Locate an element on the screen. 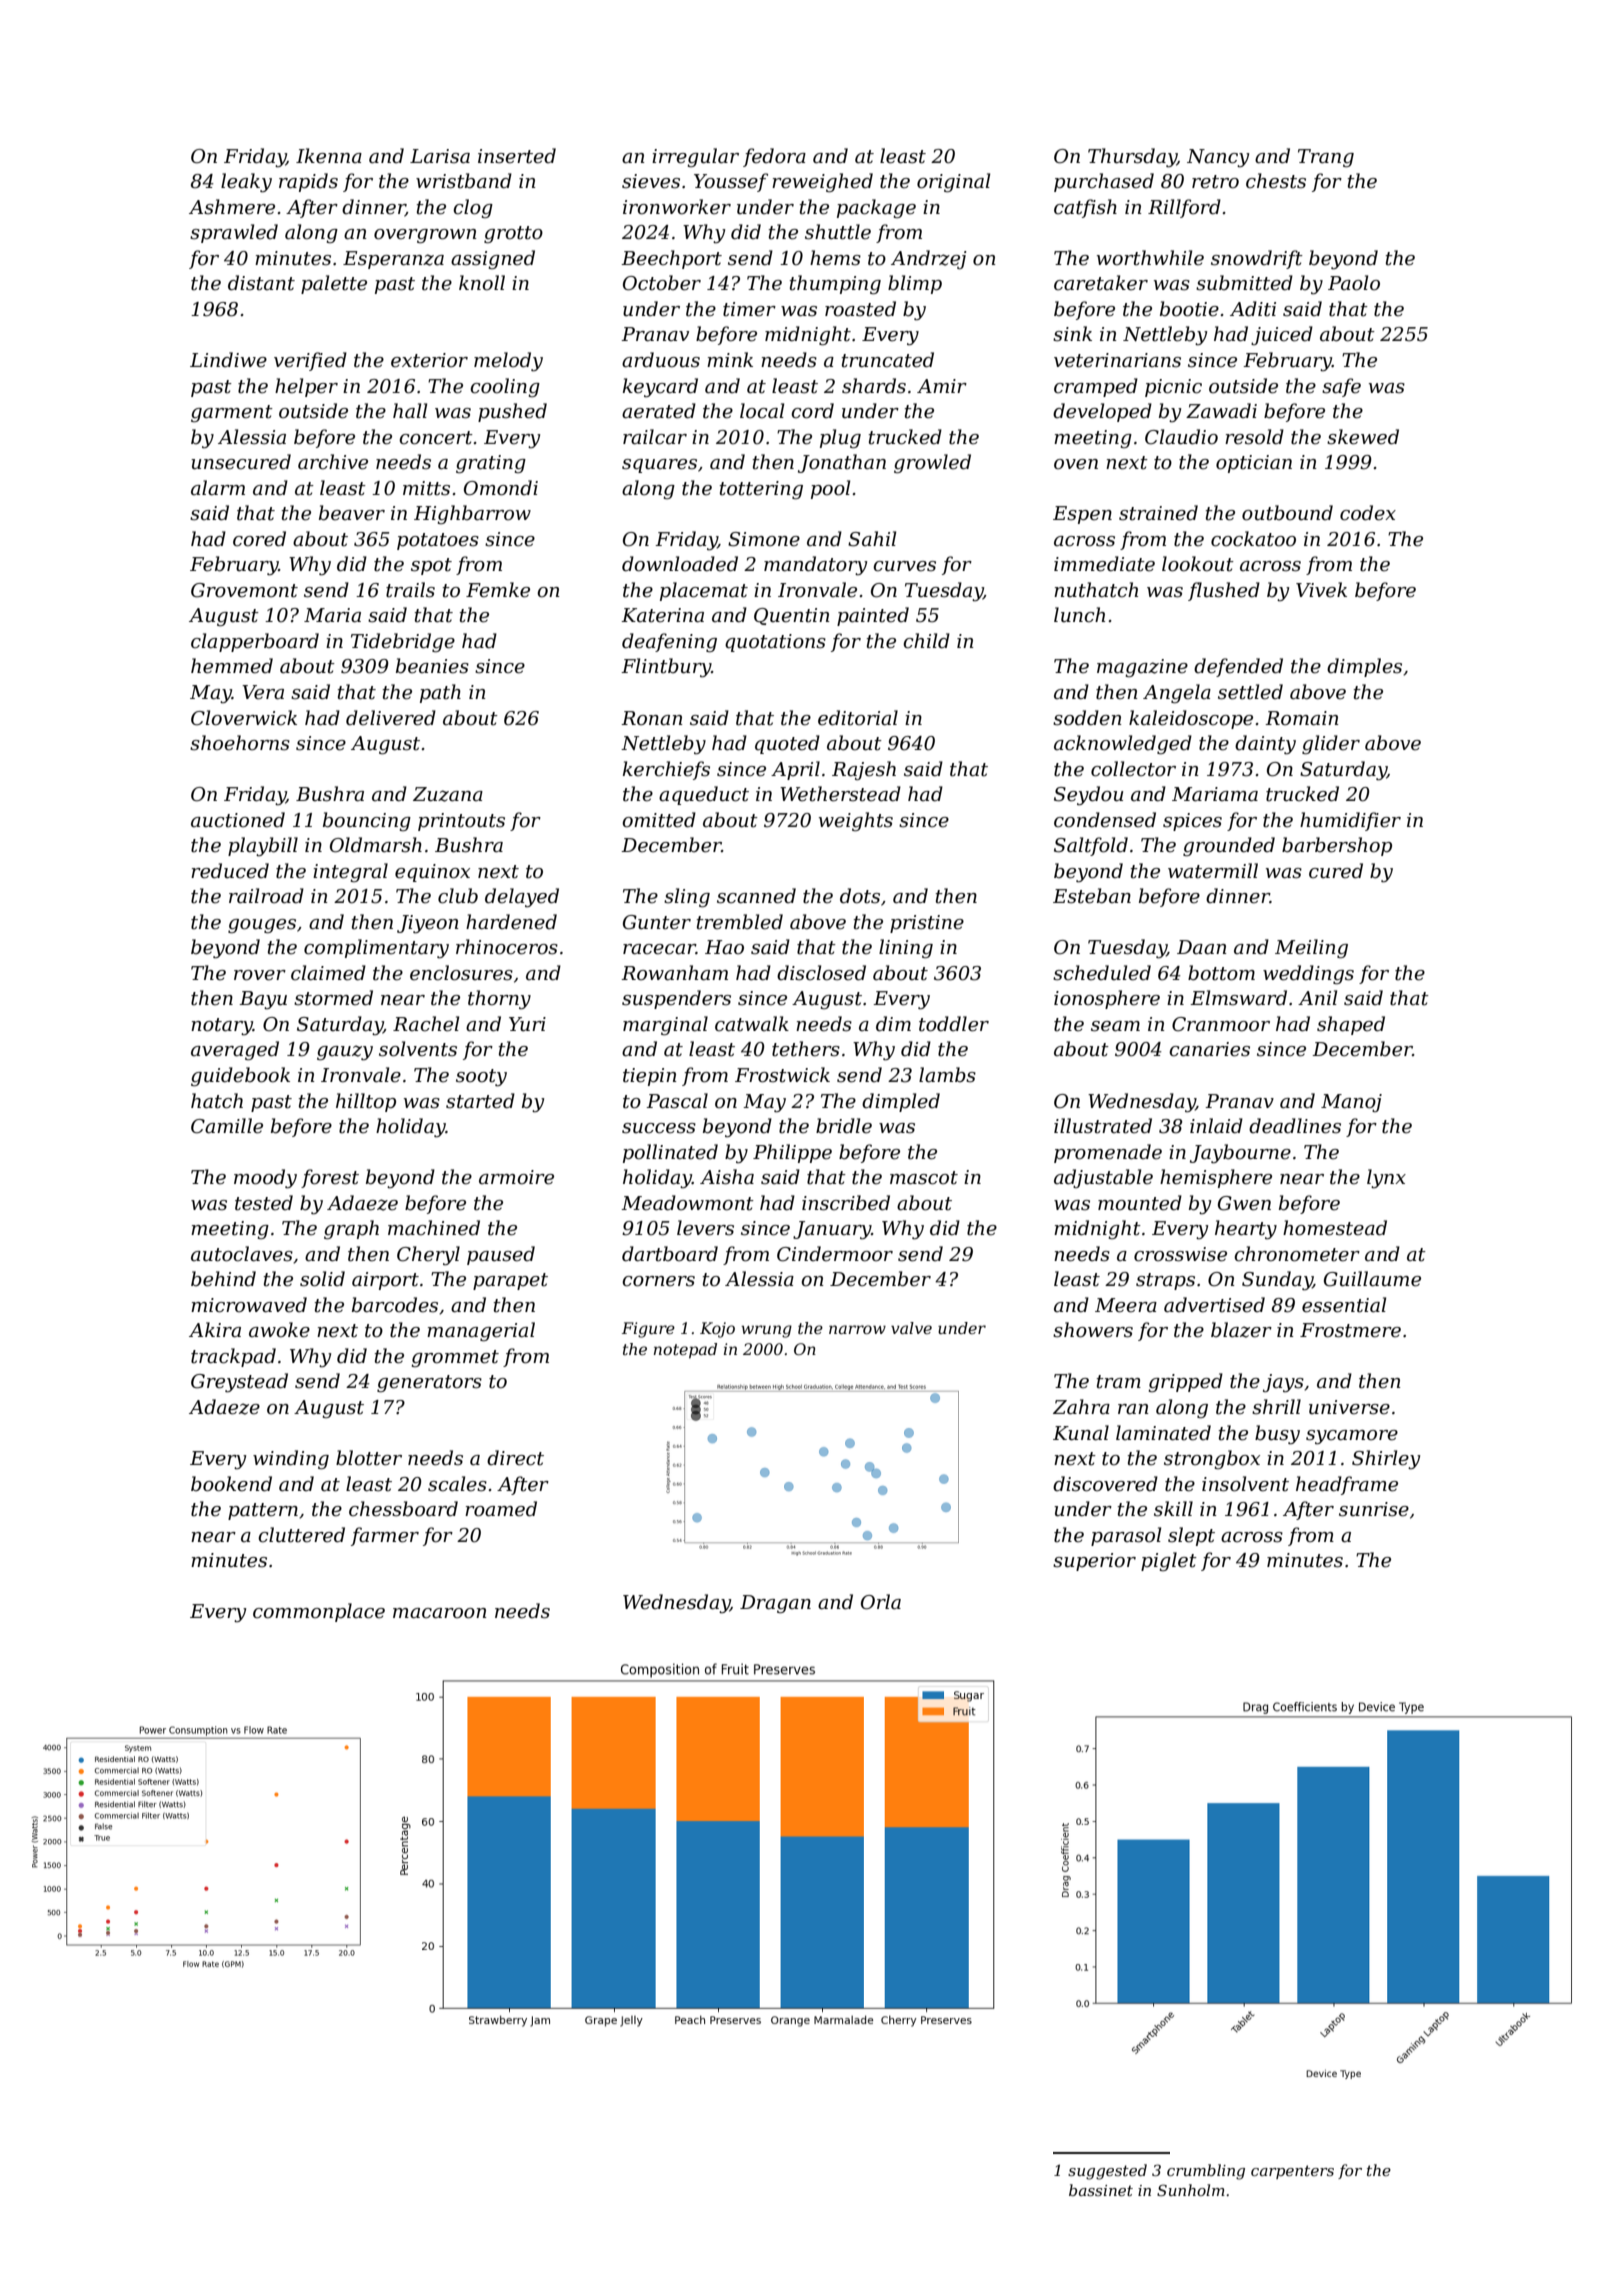 The image size is (1620, 2292). headframe is located at coordinates (1347, 1485).
